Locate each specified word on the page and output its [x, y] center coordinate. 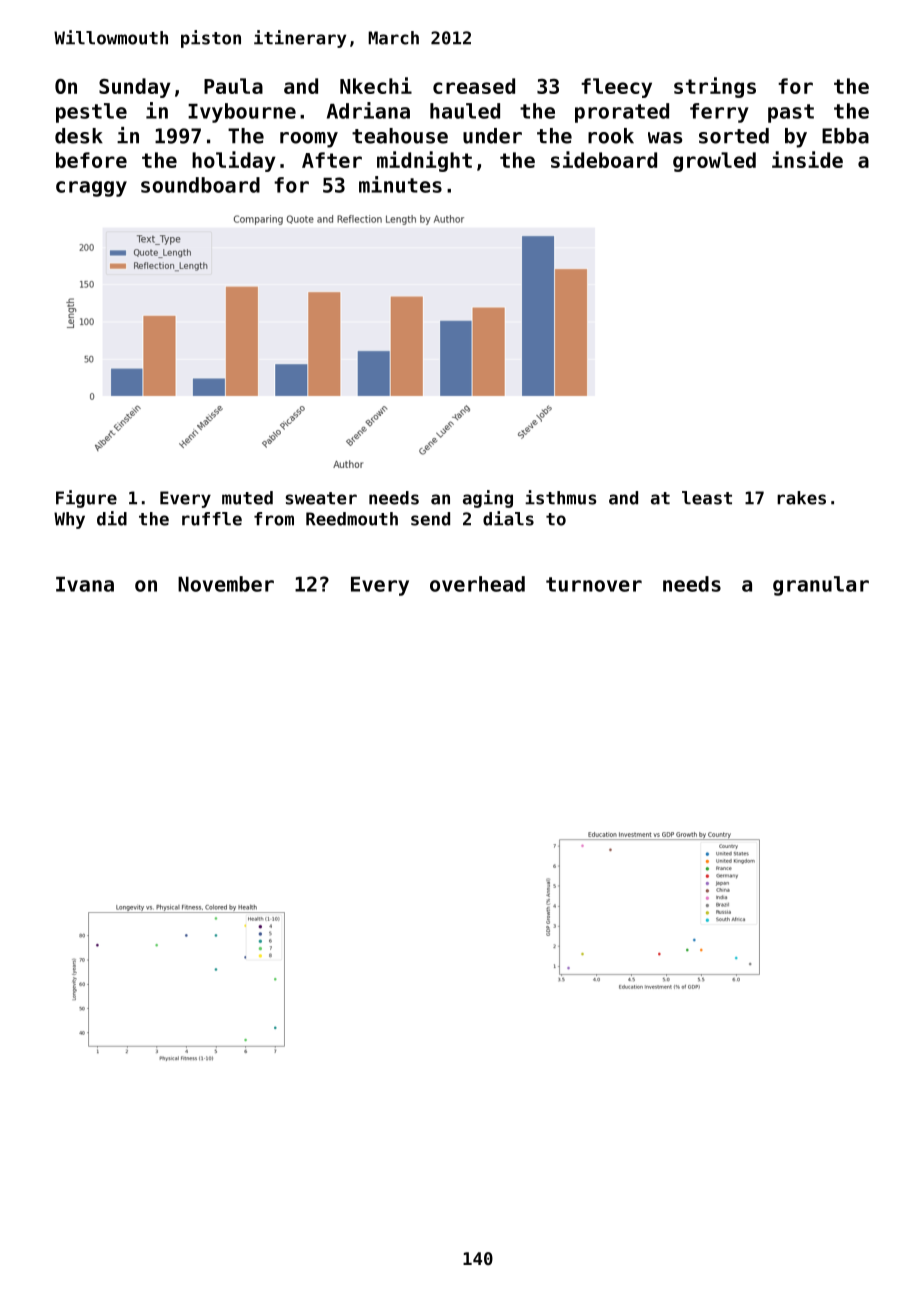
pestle [91, 113]
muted [247, 498]
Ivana [85, 584]
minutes [400, 184]
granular [821, 586]
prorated [622, 113]
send [430, 519]
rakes [801, 498]
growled [714, 162]
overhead [477, 584]
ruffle [212, 519]
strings [715, 87]
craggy [91, 189]
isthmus [561, 497]
